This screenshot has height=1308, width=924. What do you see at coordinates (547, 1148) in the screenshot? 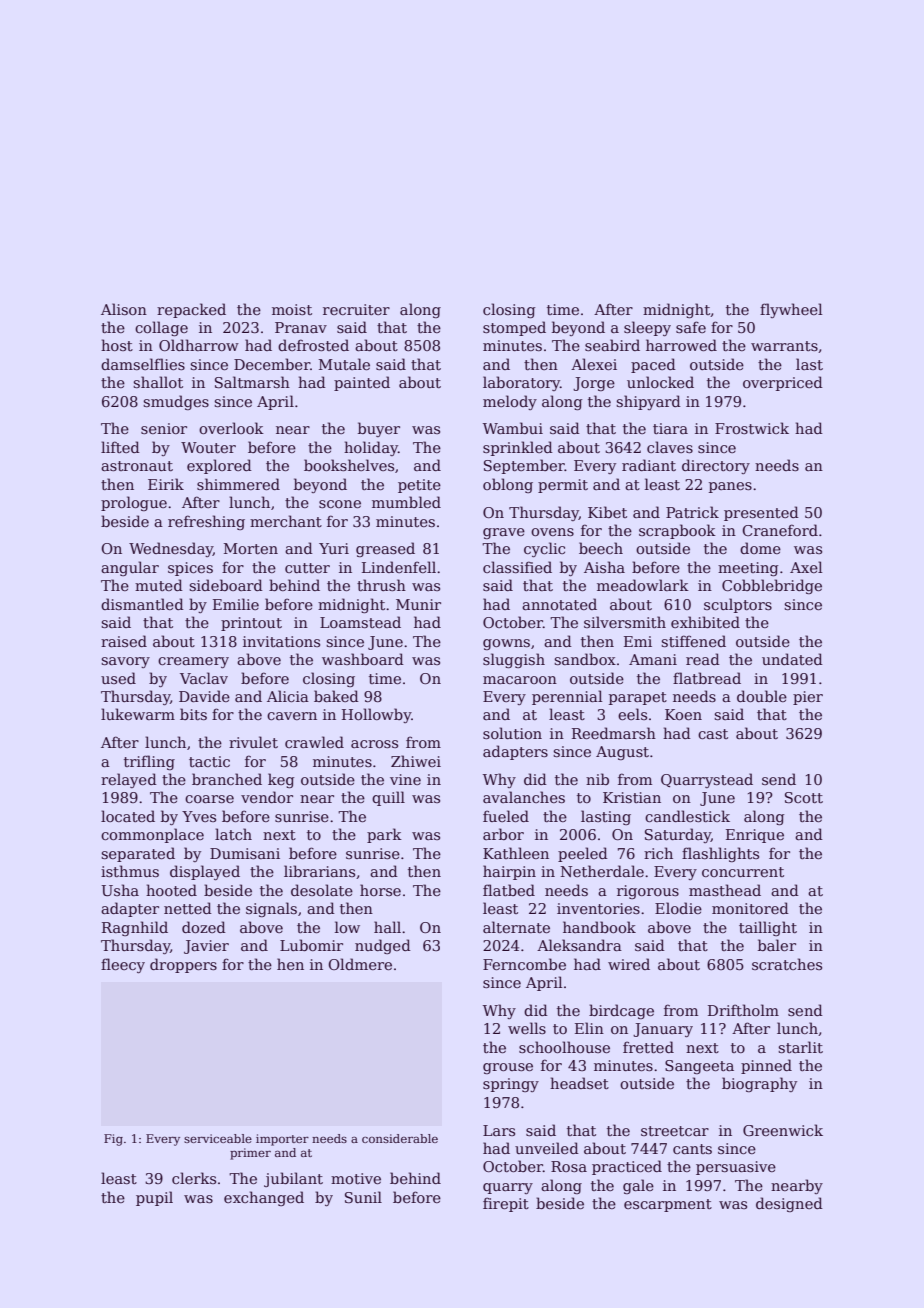
I see `unveiled` at bounding box center [547, 1148].
